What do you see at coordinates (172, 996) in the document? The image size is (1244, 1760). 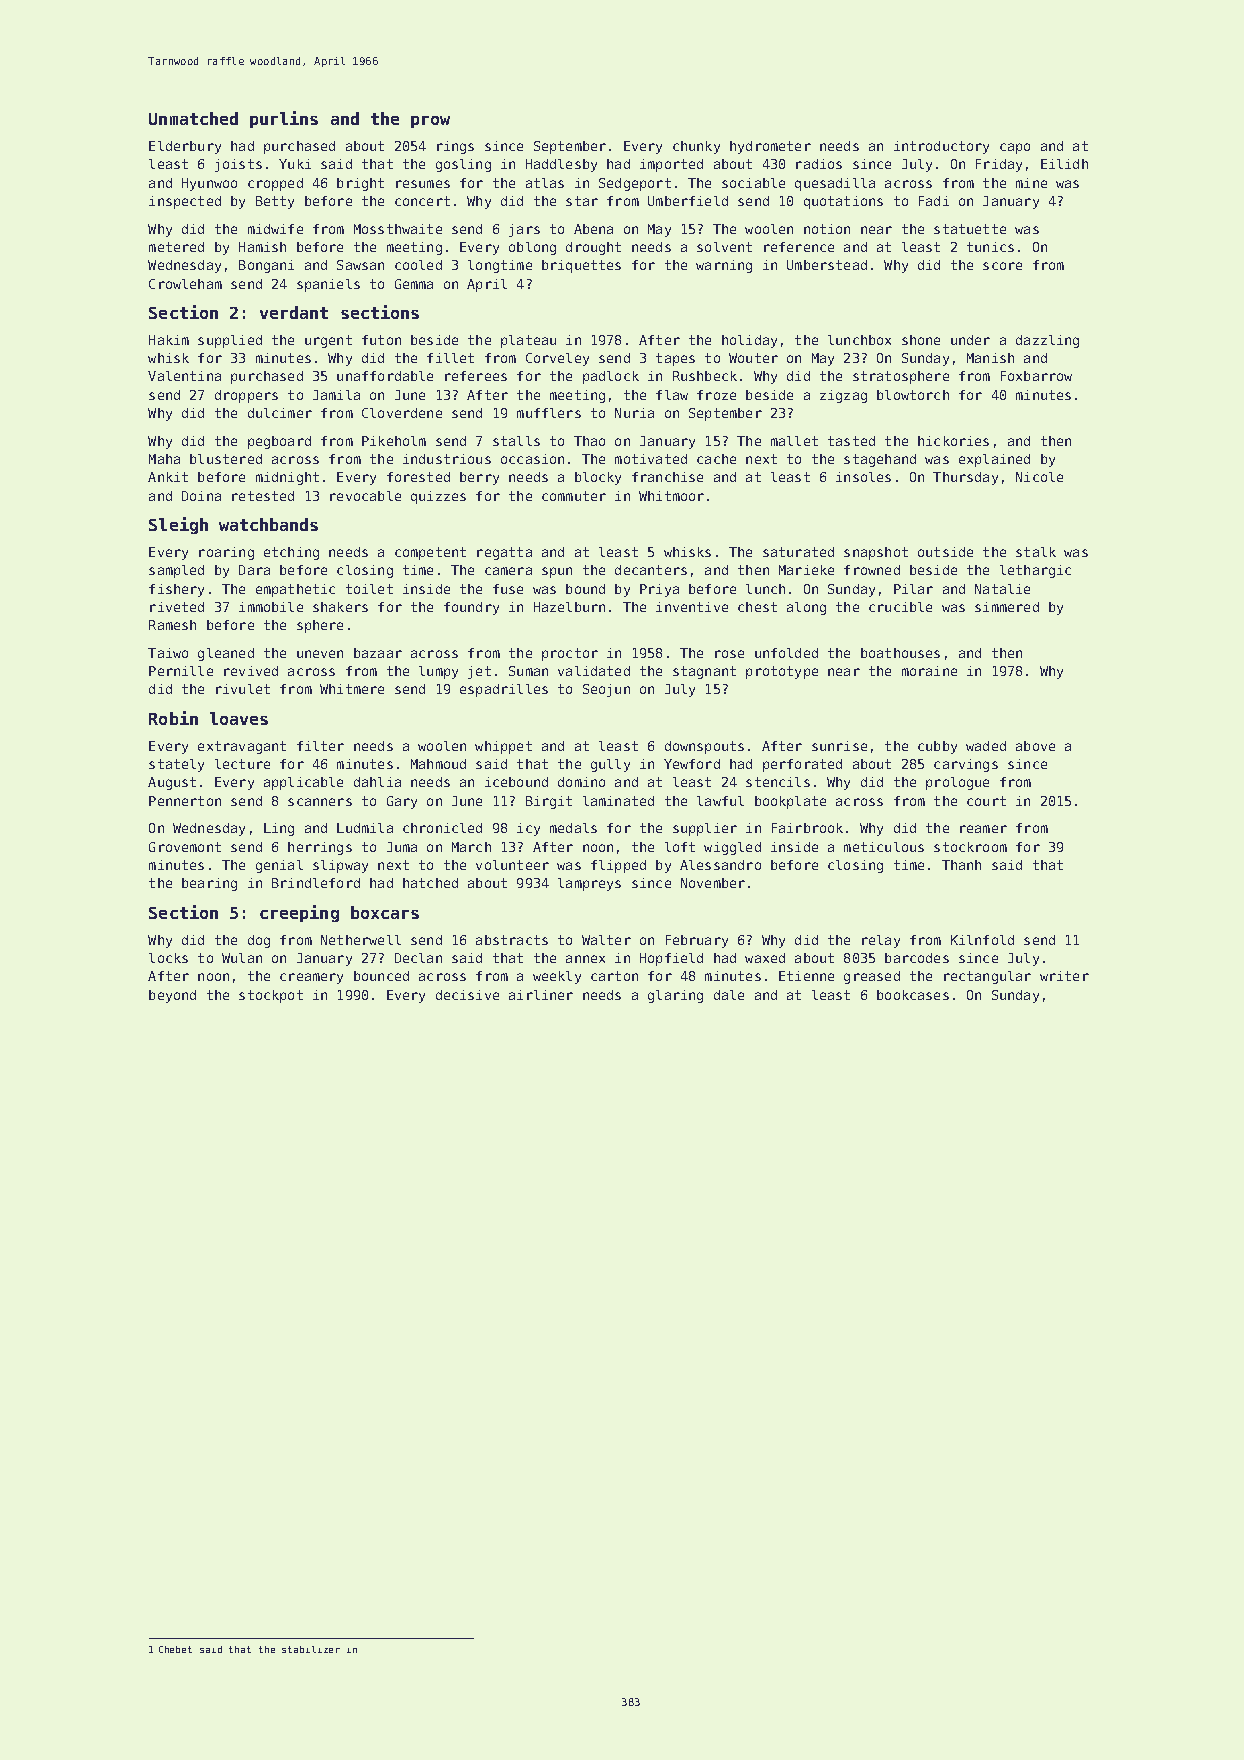 I see `beyond` at bounding box center [172, 996].
